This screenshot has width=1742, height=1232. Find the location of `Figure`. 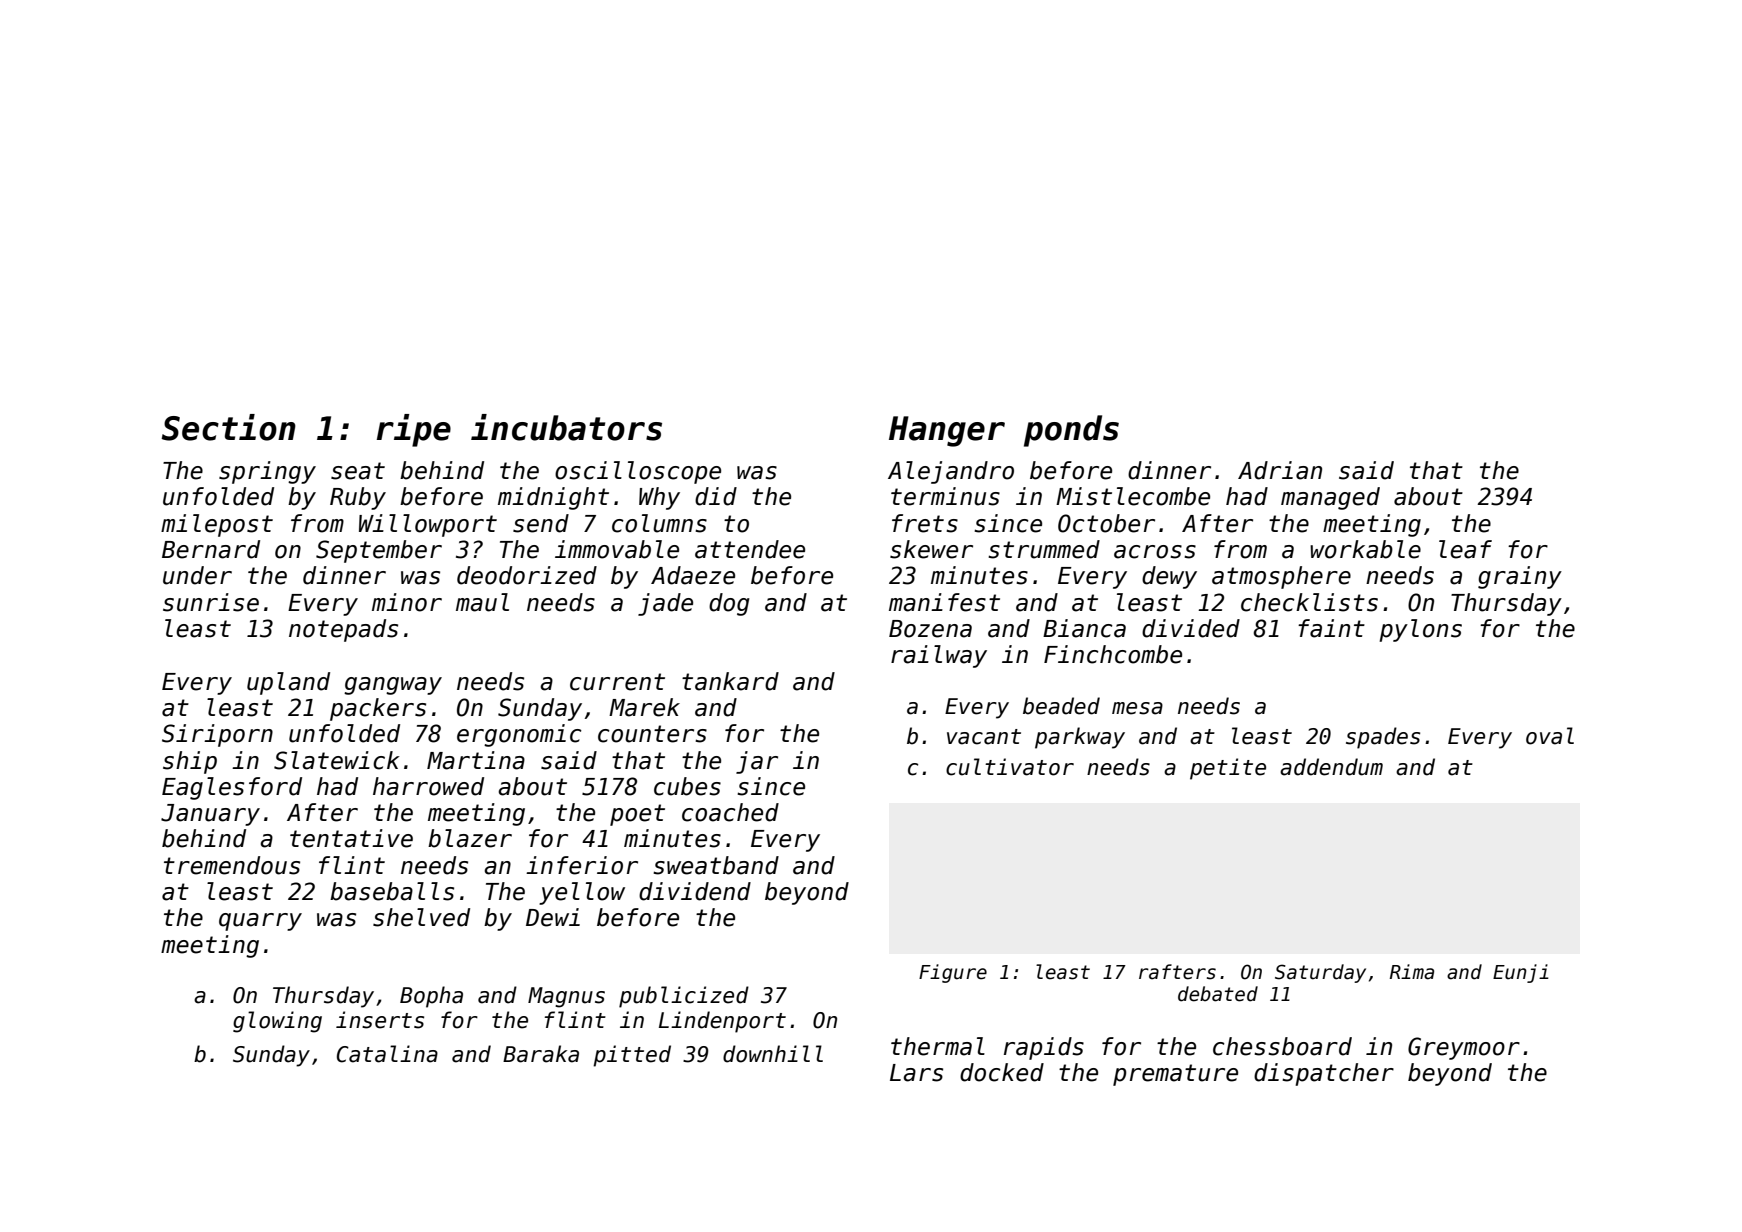

Figure is located at coordinates (953, 973).
